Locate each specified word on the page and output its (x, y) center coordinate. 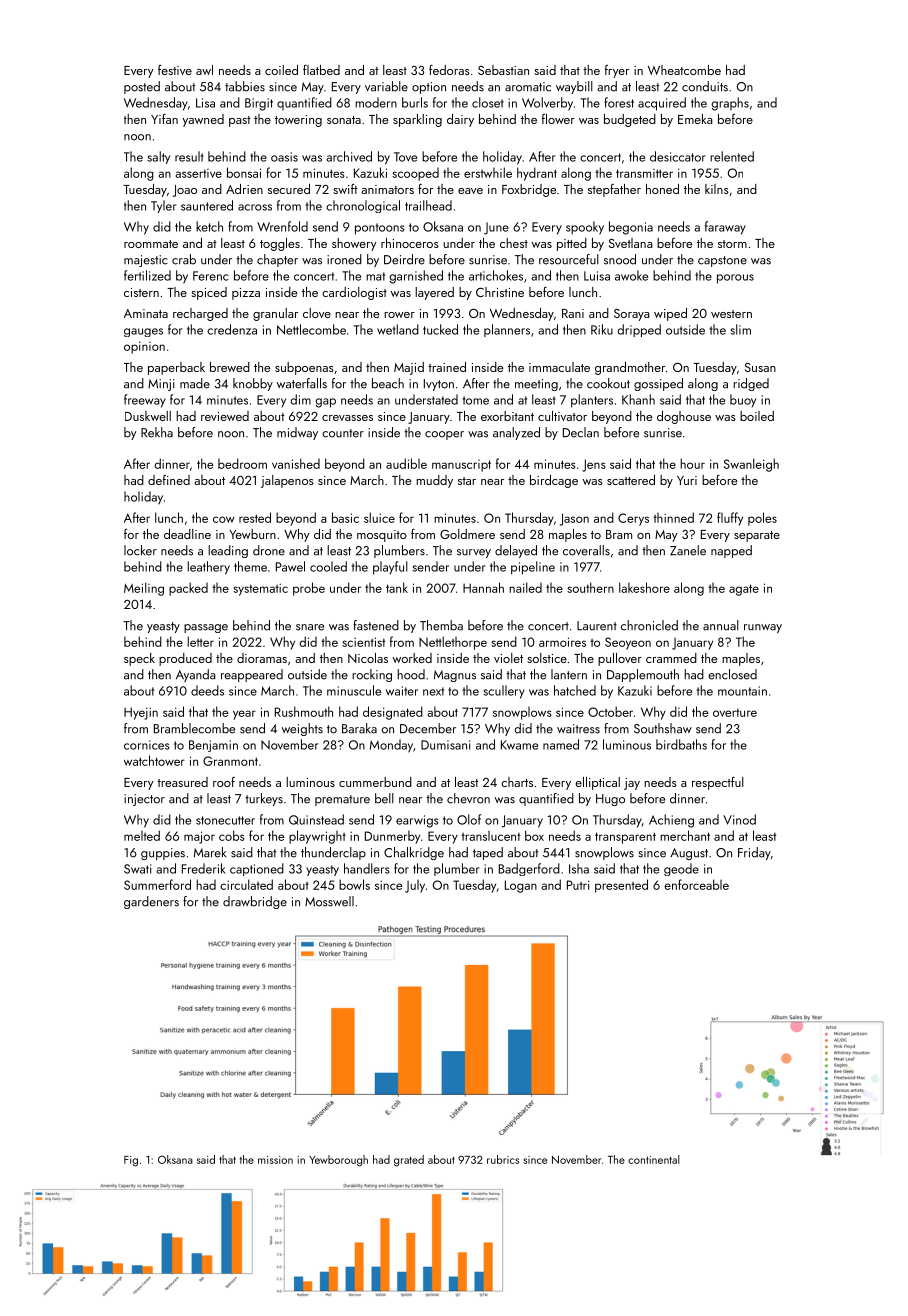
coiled (281, 70)
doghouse (684, 417)
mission (275, 1160)
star (467, 481)
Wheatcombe (684, 70)
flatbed (321, 69)
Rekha (157, 432)
